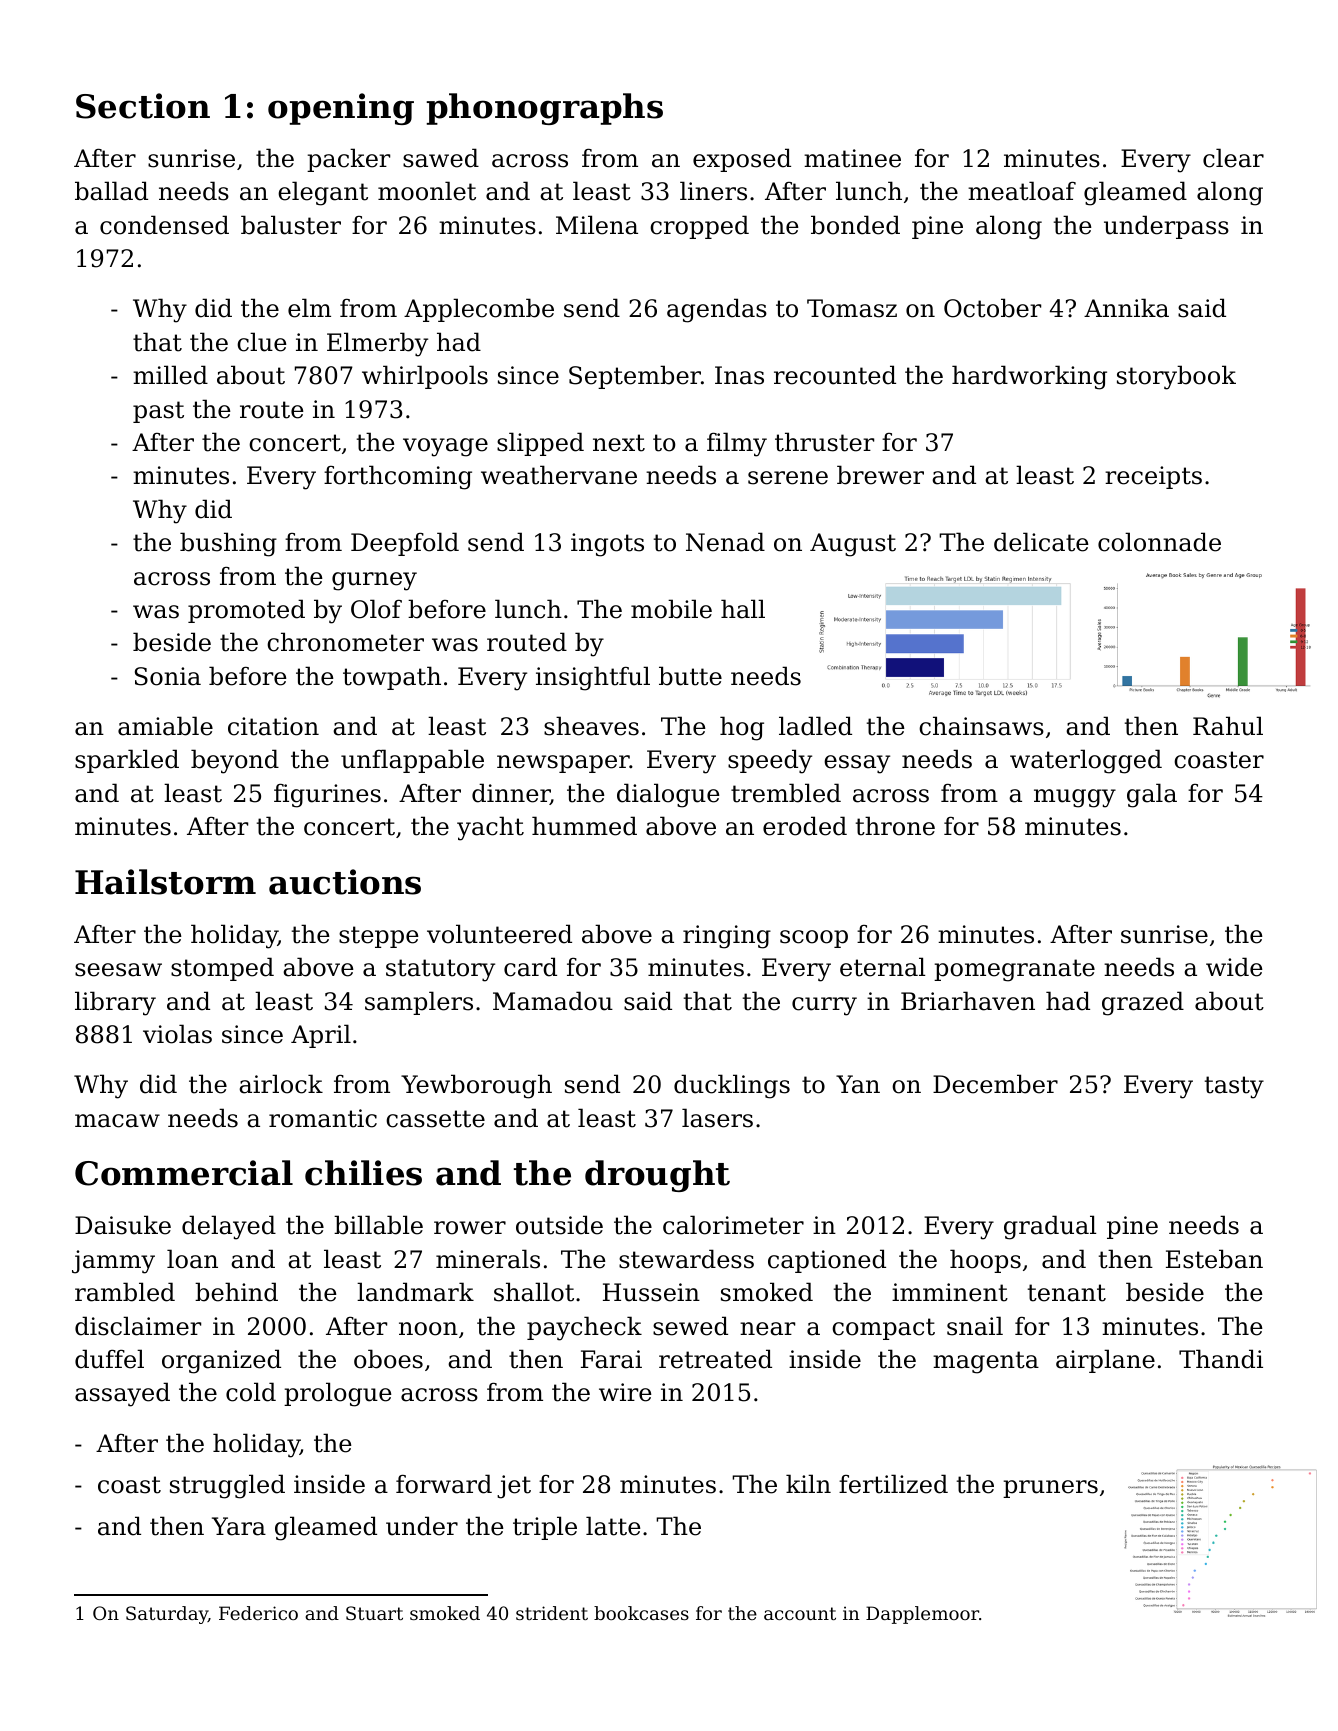 Image resolution: width=1338 pixels, height=1731 pixels. I want to click on Elmerby, so click(377, 344).
